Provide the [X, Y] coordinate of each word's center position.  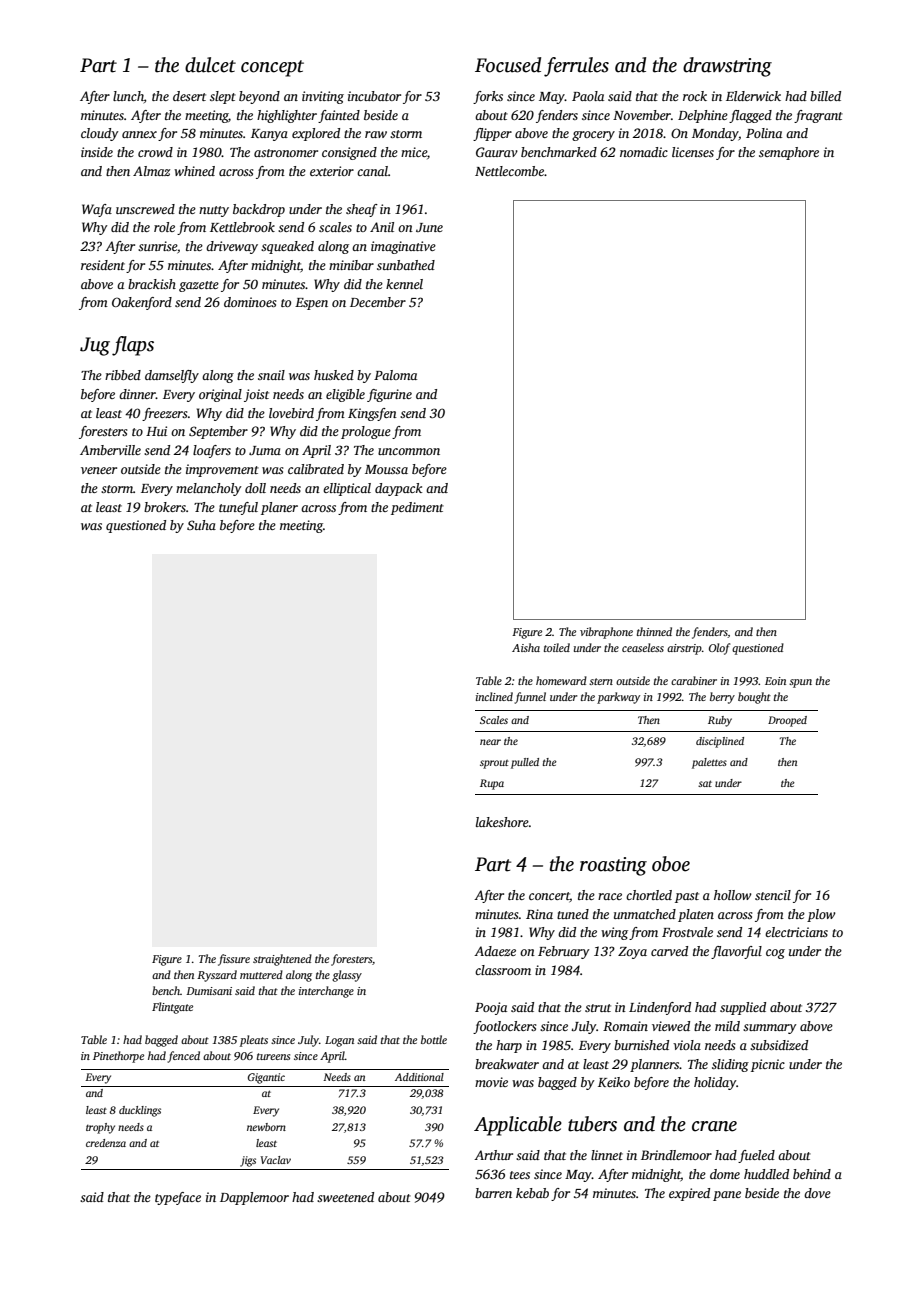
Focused [508, 65]
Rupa [492, 784]
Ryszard [217, 976]
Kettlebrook [242, 227]
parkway [618, 698]
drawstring [727, 67]
